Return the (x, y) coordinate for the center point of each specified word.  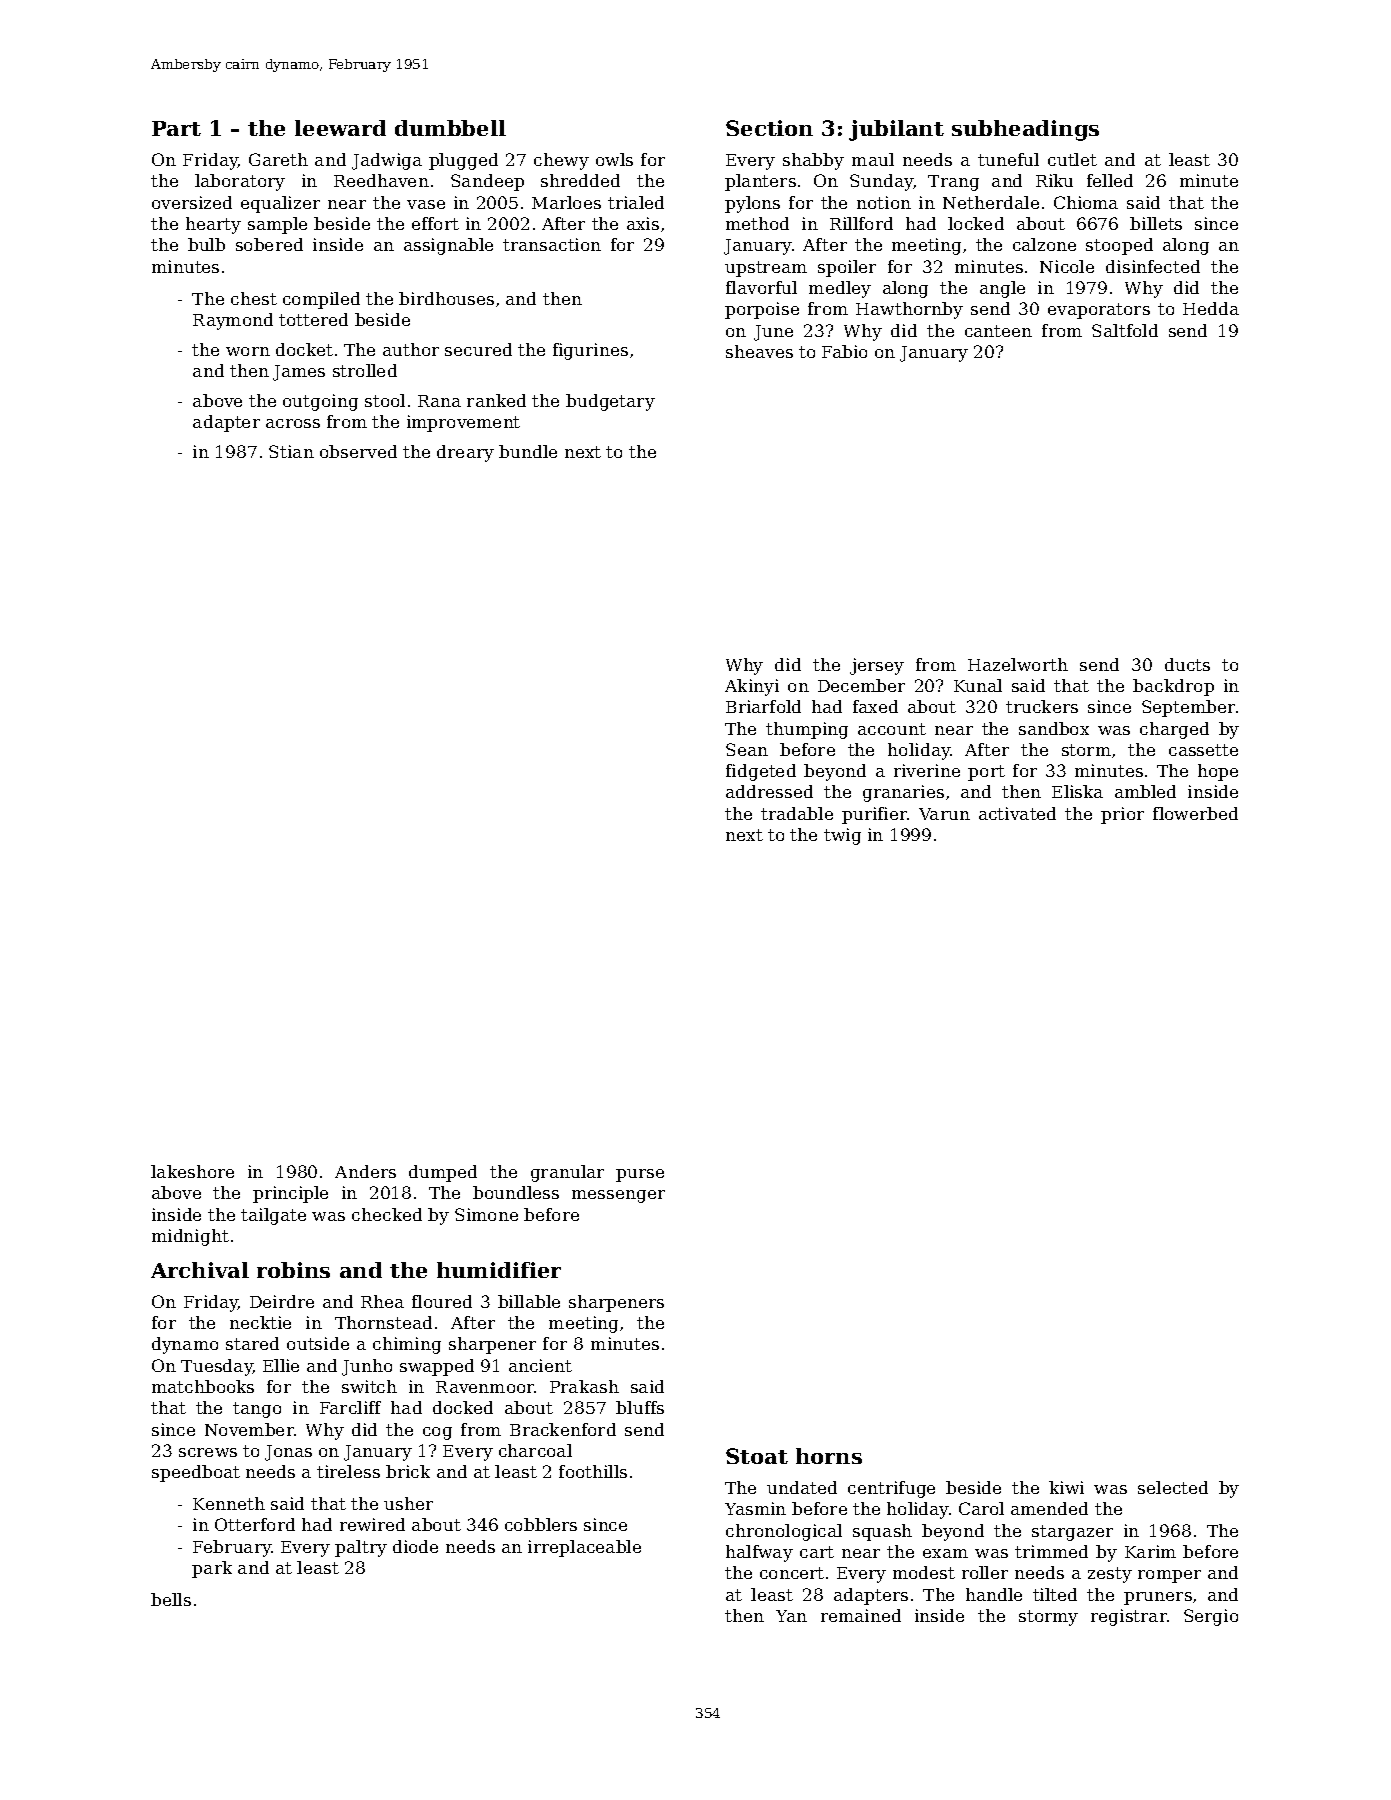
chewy (561, 161)
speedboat (196, 1473)
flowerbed (1195, 813)
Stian (291, 451)
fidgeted (761, 772)
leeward (340, 128)
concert (792, 1573)
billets (1156, 223)
